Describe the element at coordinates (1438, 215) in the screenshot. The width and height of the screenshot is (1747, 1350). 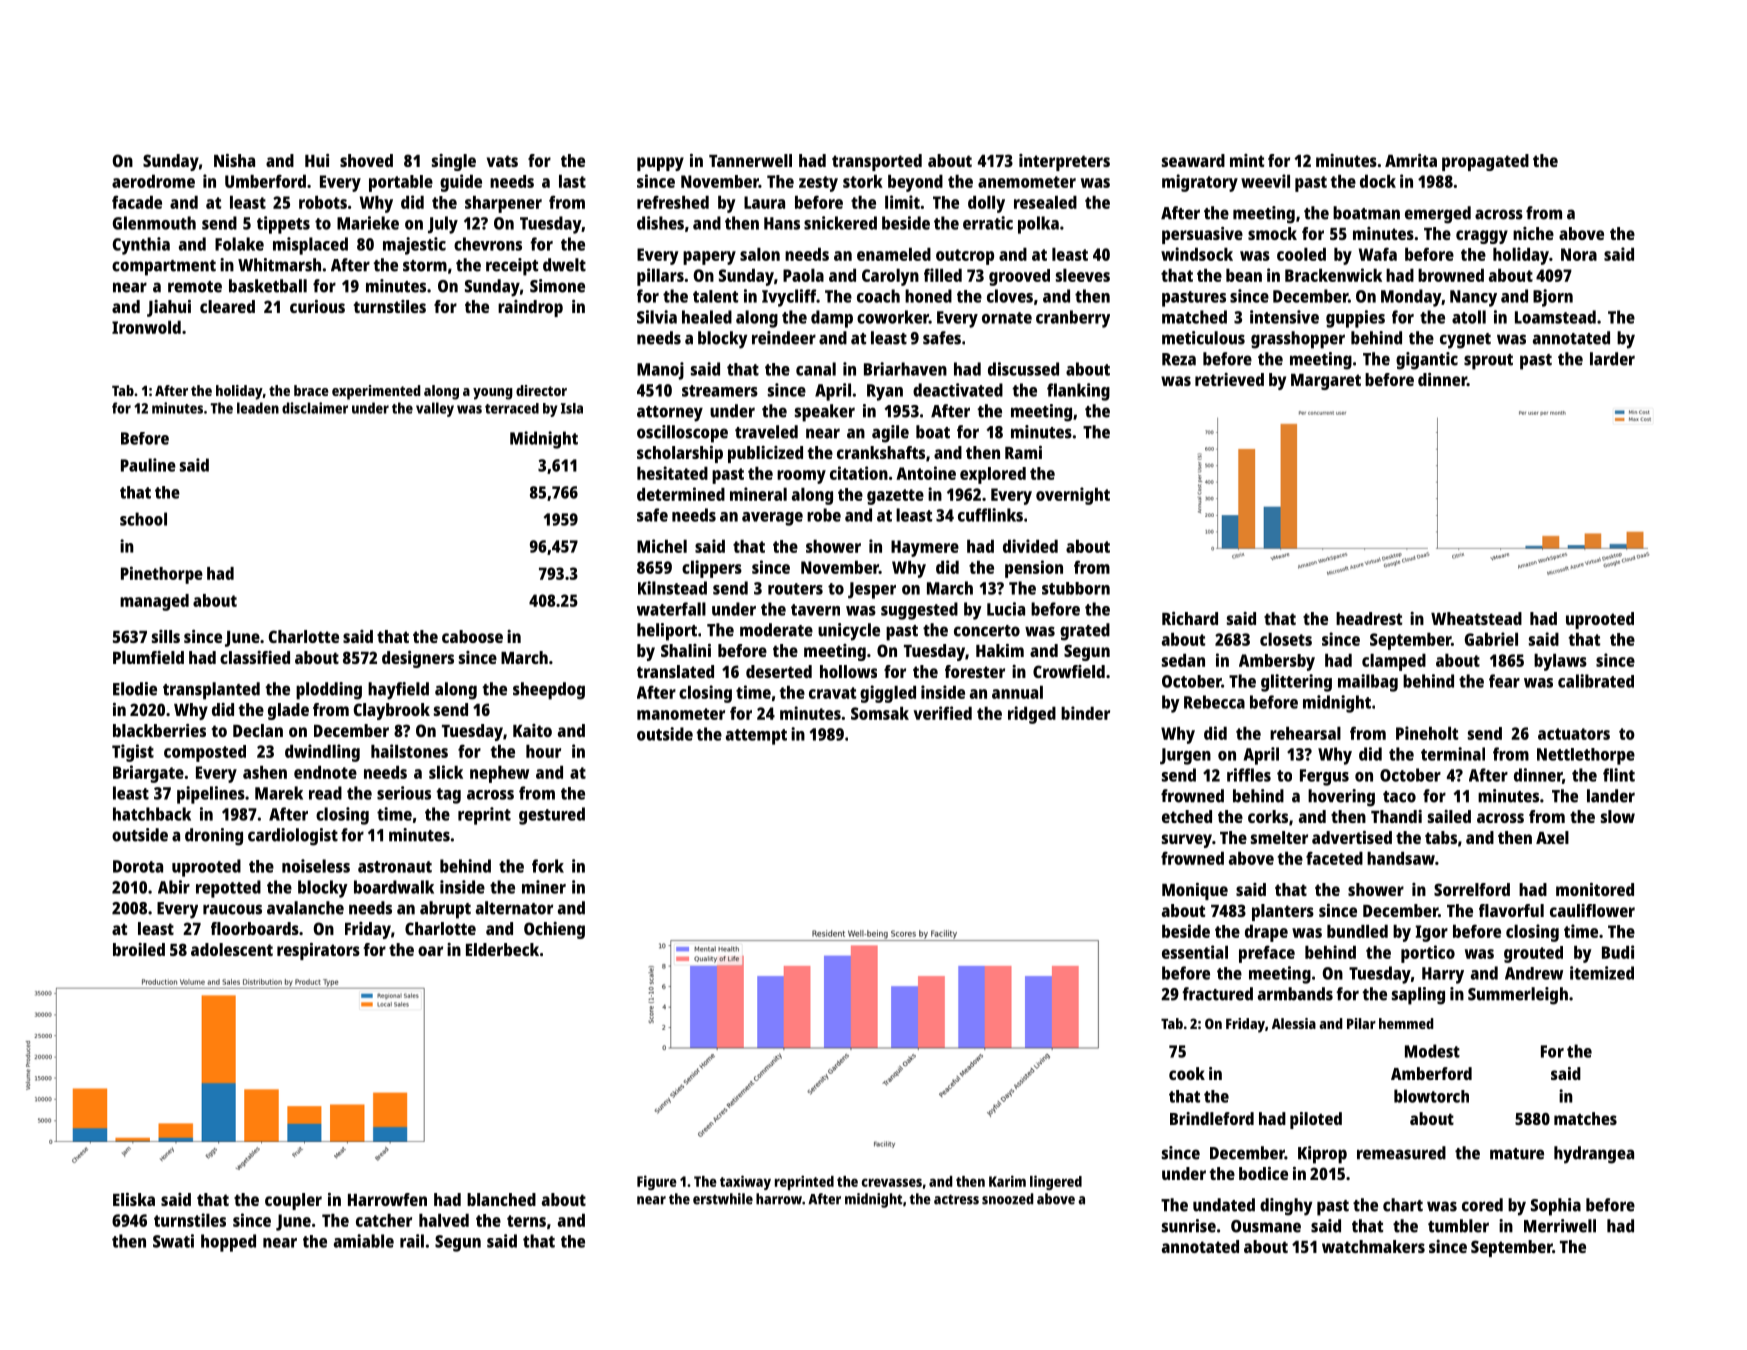
I see `emerged` at that location.
